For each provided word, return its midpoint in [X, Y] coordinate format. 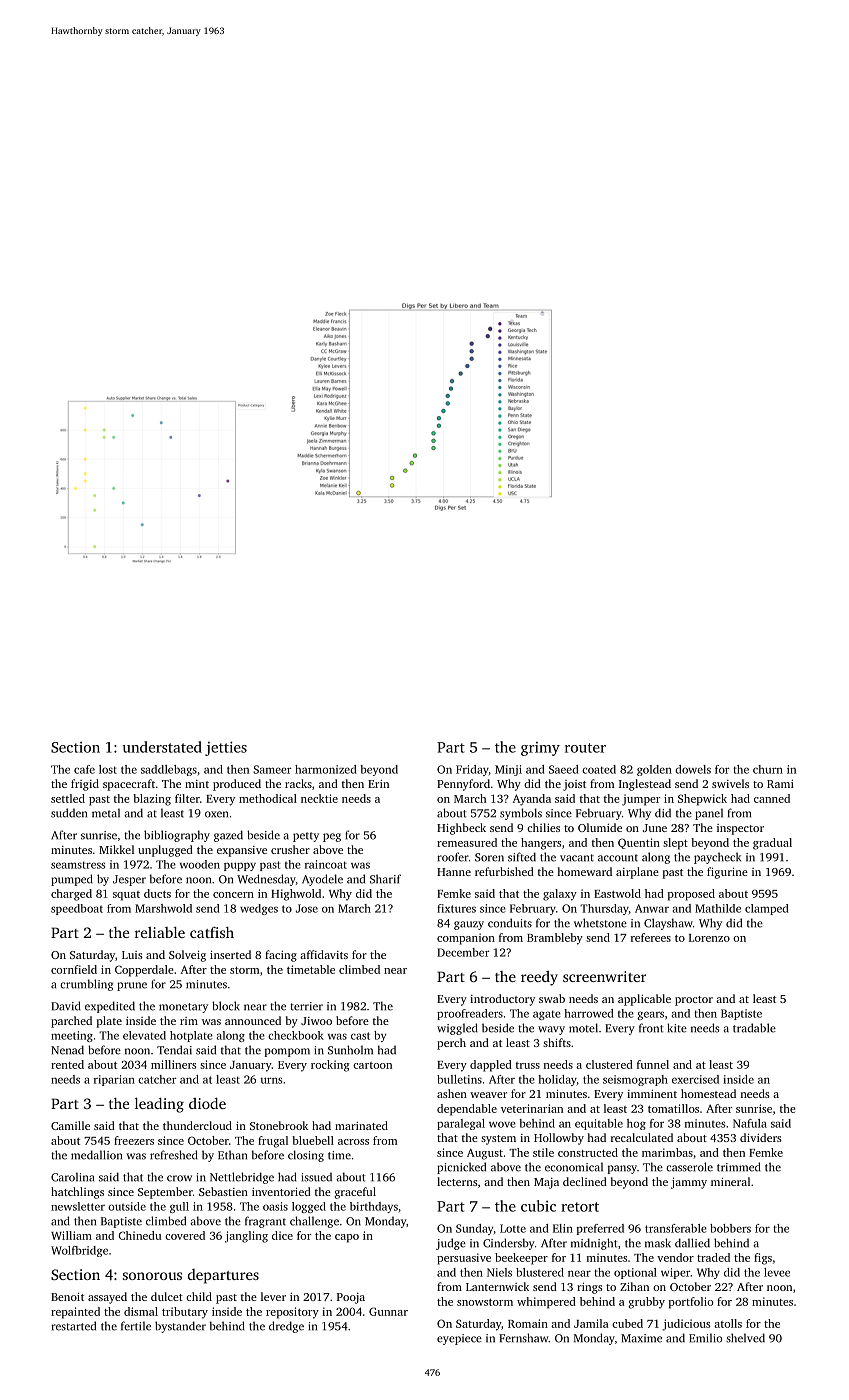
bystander [180, 1327]
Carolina [72, 1177]
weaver [488, 1095]
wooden [200, 864]
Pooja [351, 1298]
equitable [599, 1124]
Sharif [385, 879]
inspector [740, 829]
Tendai [174, 1050]
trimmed [739, 1167]
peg [332, 837]
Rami [780, 784]
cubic [538, 1206]
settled [68, 798]
